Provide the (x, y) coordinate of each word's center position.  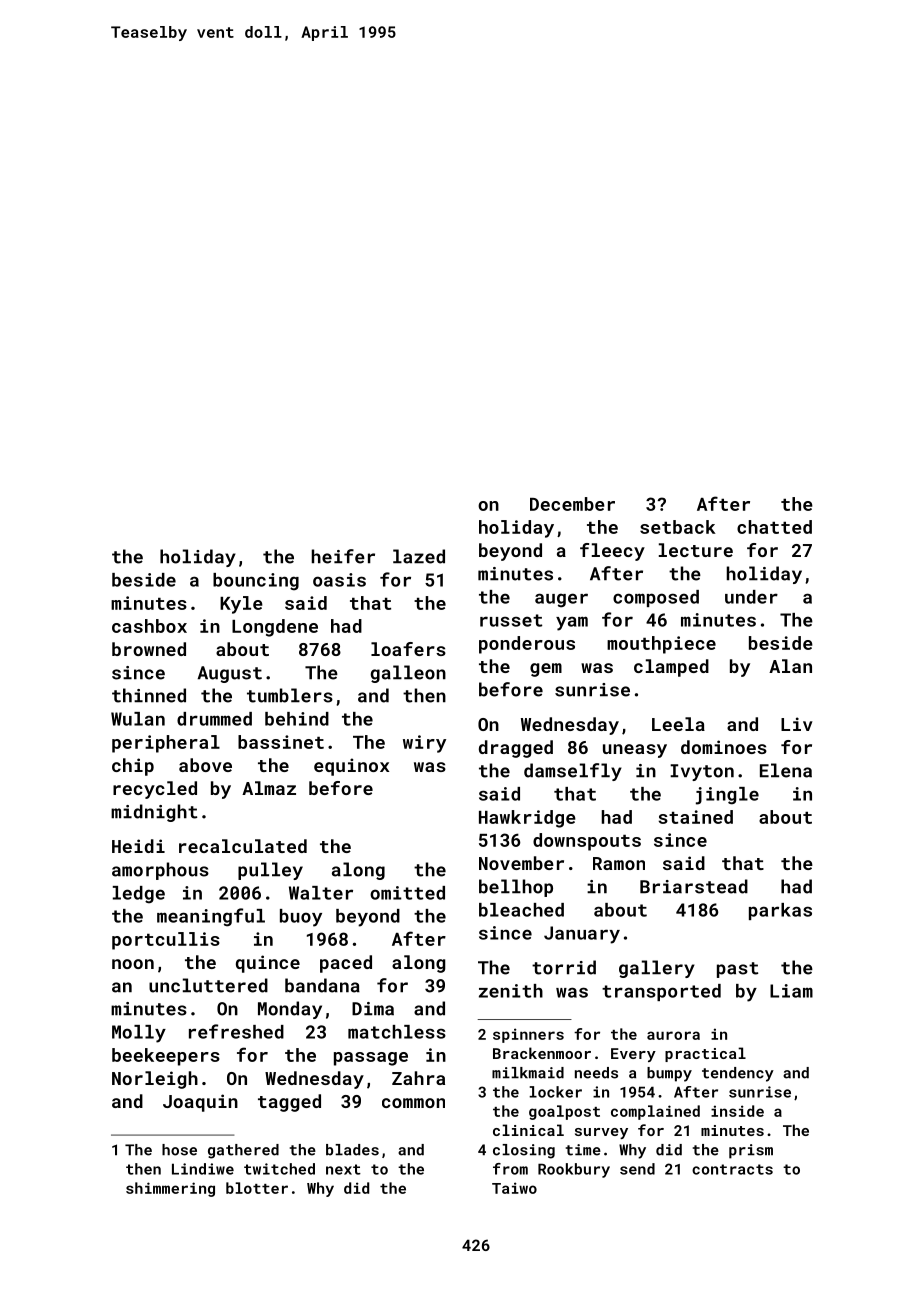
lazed (419, 556)
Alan (790, 666)
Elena (786, 770)
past (737, 970)
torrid (564, 967)
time (583, 1150)
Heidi (138, 846)
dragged (516, 749)
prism (751, 1151)
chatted (774, 527)
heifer (343, 556)
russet (511, 620)
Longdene (275, 628)
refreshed (236, 1031)
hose (179, 1150)
